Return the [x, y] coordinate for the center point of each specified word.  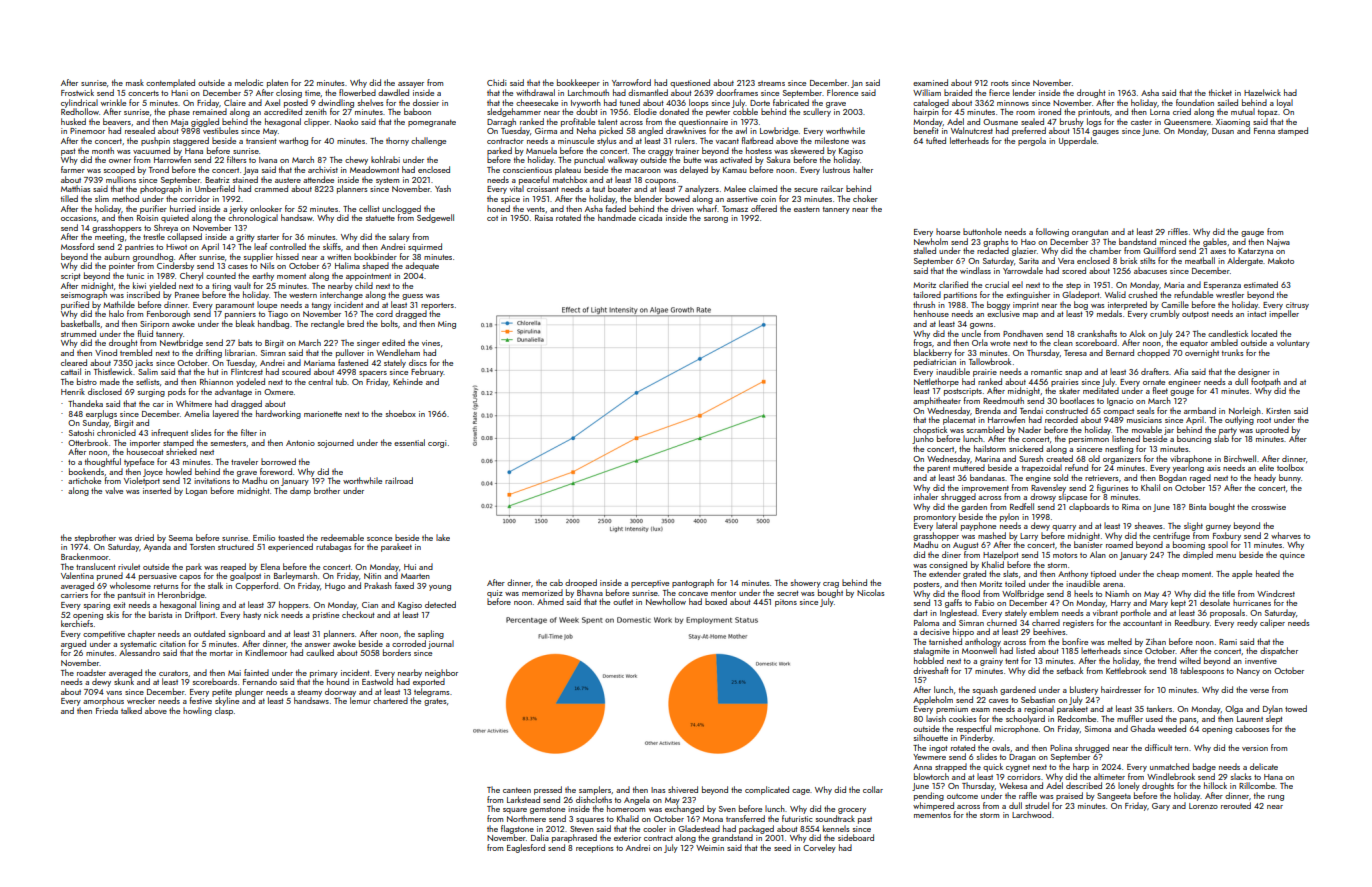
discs [418, 362]
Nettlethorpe [936, 382]
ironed [1049, 111]
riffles [1178, 231]
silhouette [931, 737]
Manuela [541, 150]
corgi [437, 444]
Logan [196, 492]
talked [131, 710]
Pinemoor [87, 131]
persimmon [1089, 440]
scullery [817, 112]
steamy [310, 693]
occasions [78, 218]
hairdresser [1121, 689]
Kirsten [1278, 411]
